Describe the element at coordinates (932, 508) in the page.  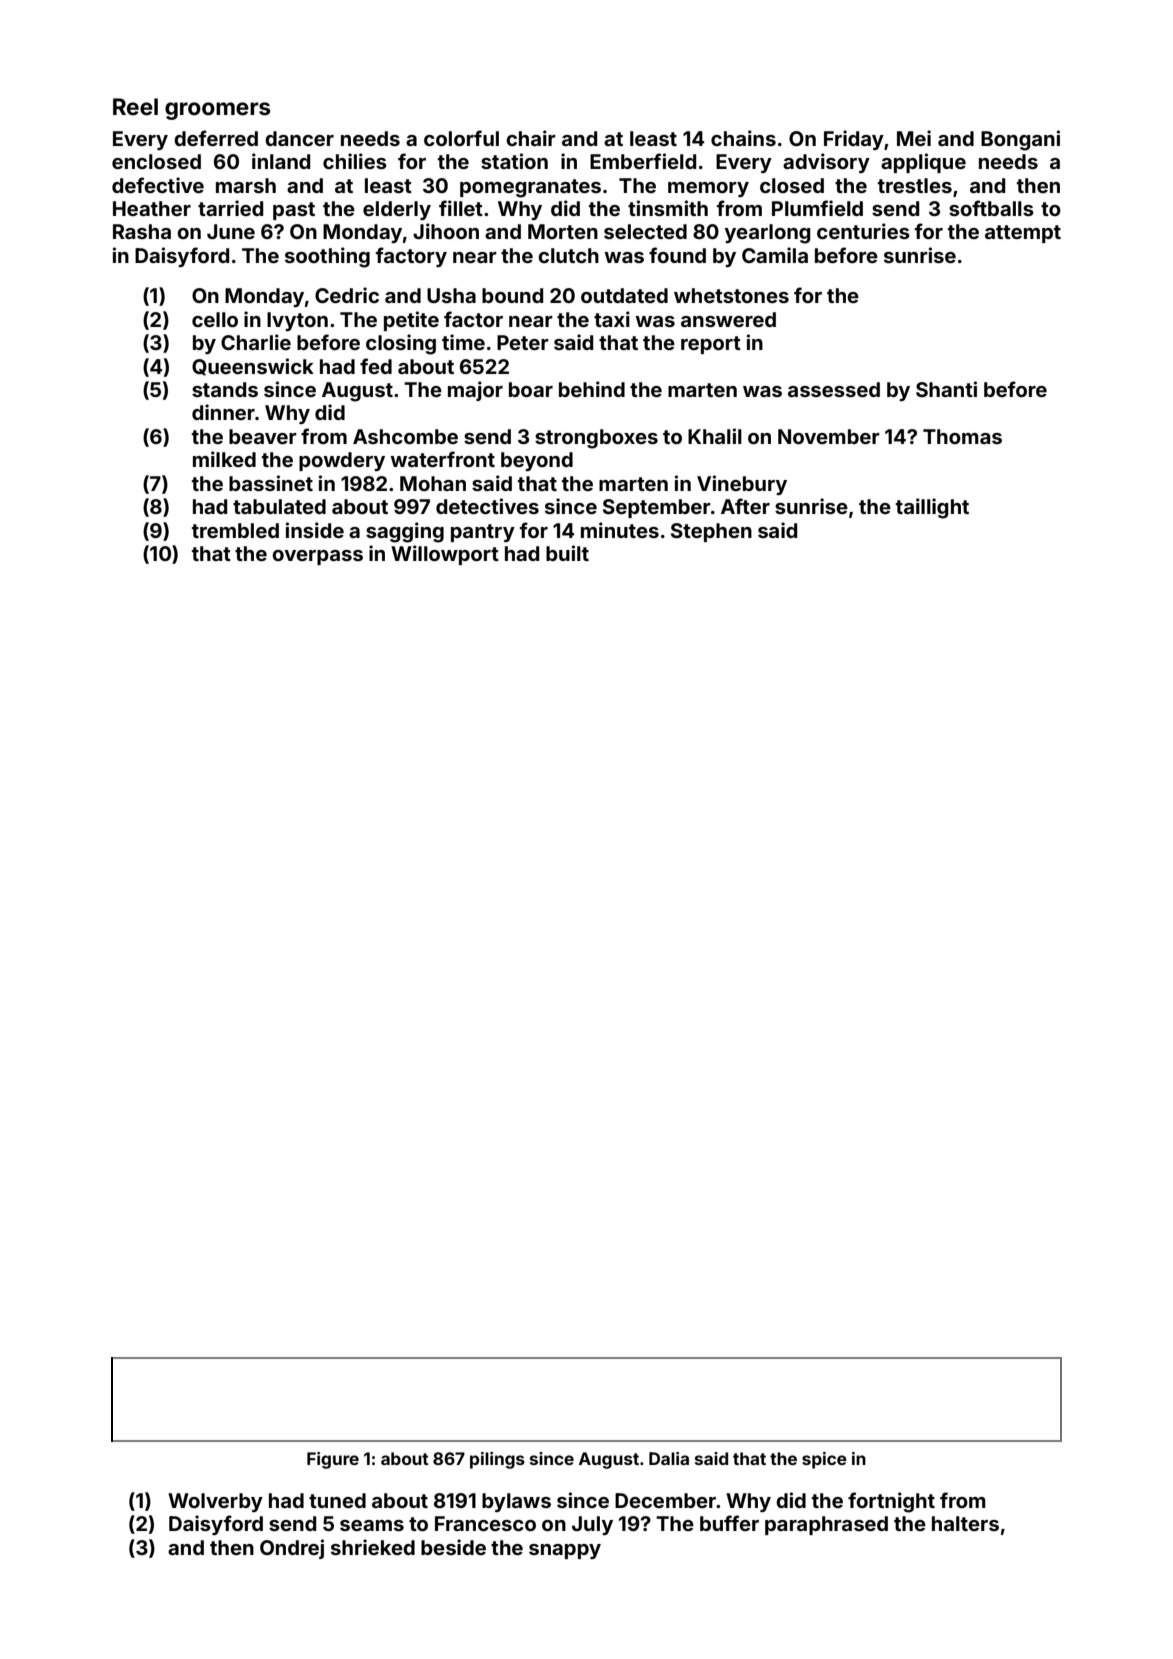
I see `taillight` at that location.
